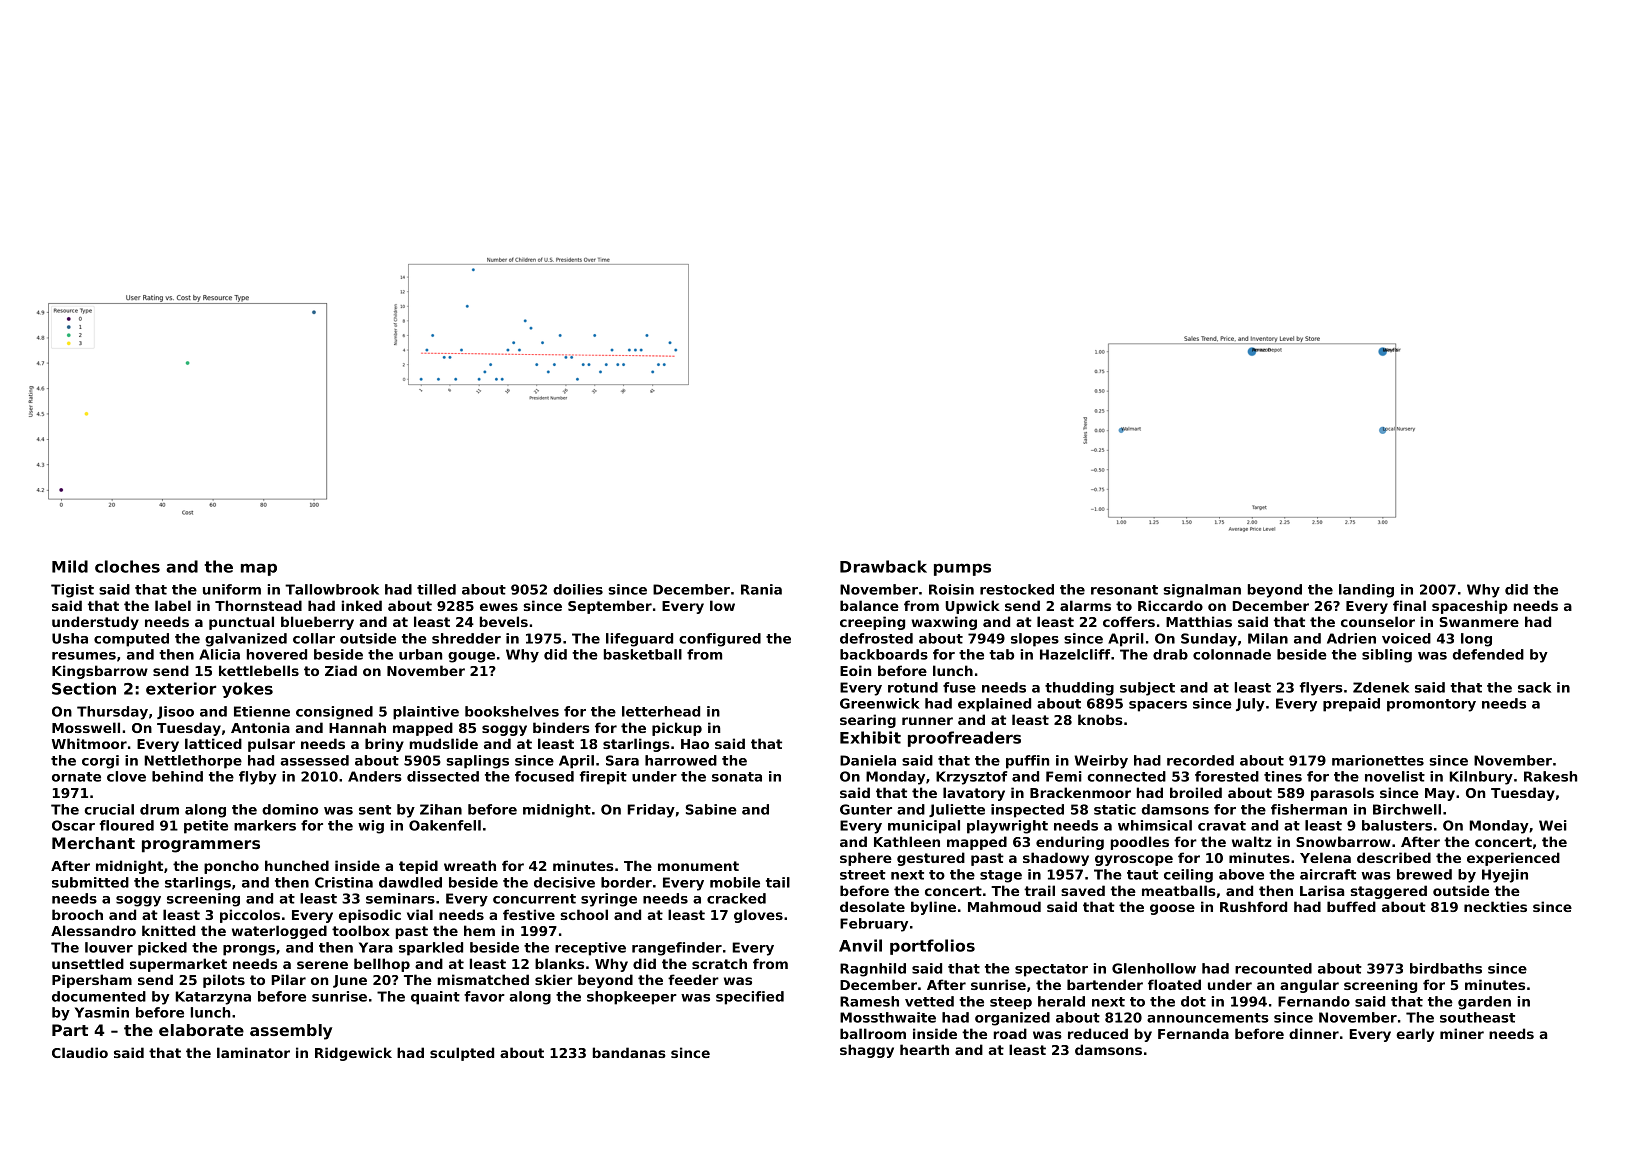 The height and width of the screenshot is (1155, 1634). I want to click on spaceship, so click(1470, 607).
